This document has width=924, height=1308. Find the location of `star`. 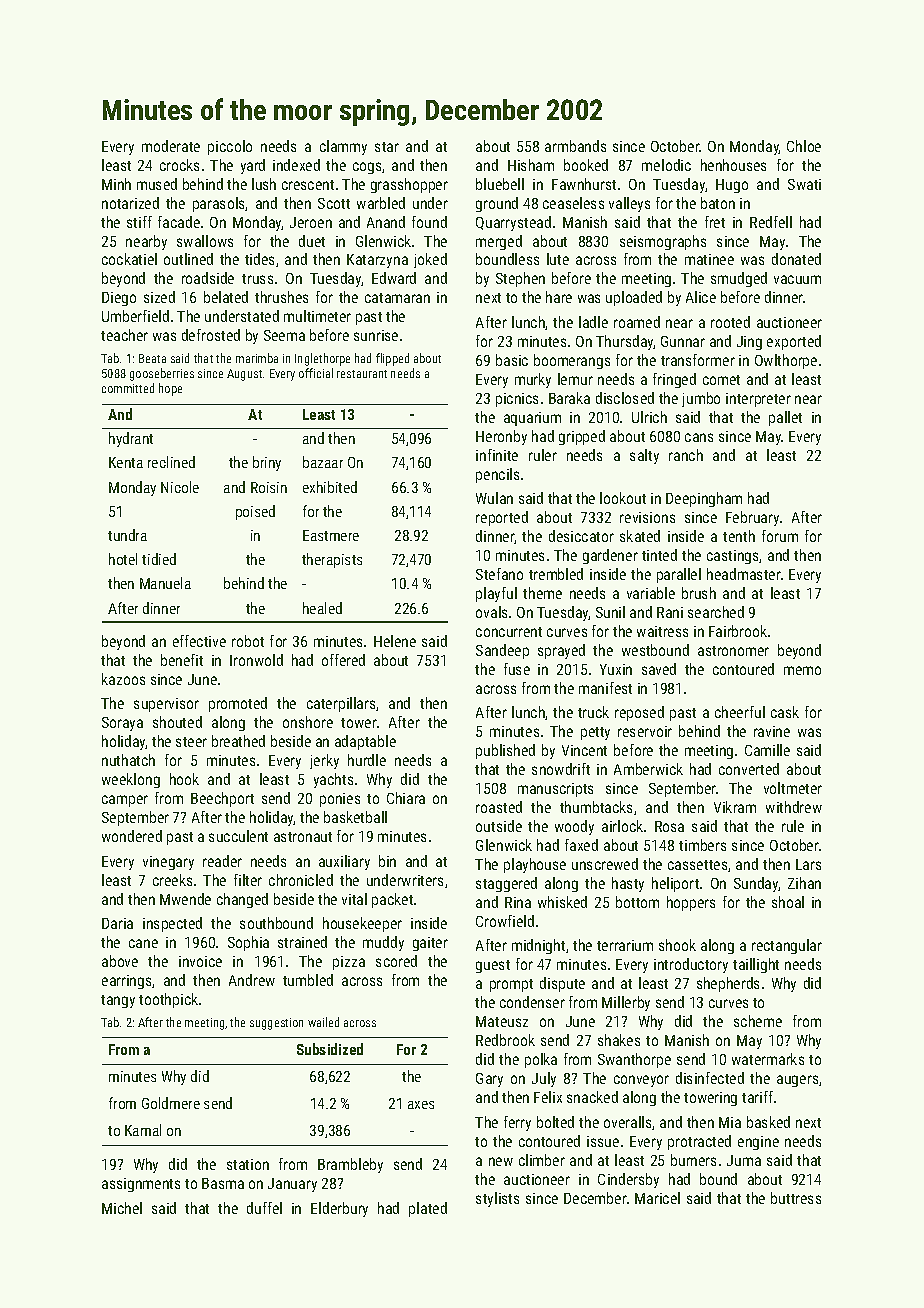

star is located at coordinates (387, 147).
